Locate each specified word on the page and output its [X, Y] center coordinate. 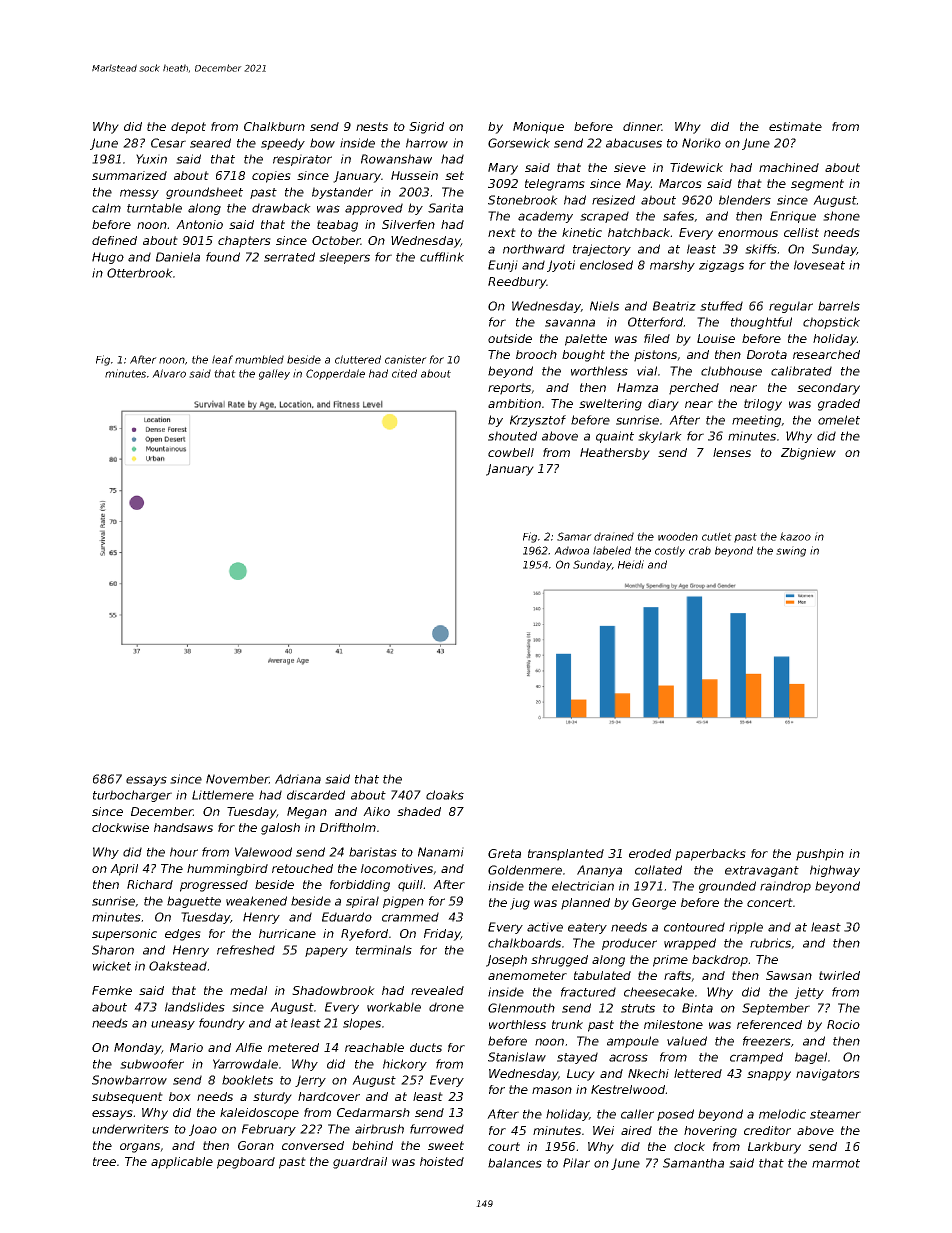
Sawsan [789, 975]
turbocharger [132, 796]
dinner [642, 126]
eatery [587, 928]
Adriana [298, 779]
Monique [538, 128]
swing [791, 551]
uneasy [173, 1025]
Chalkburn [274, 126]
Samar [574, 536]
